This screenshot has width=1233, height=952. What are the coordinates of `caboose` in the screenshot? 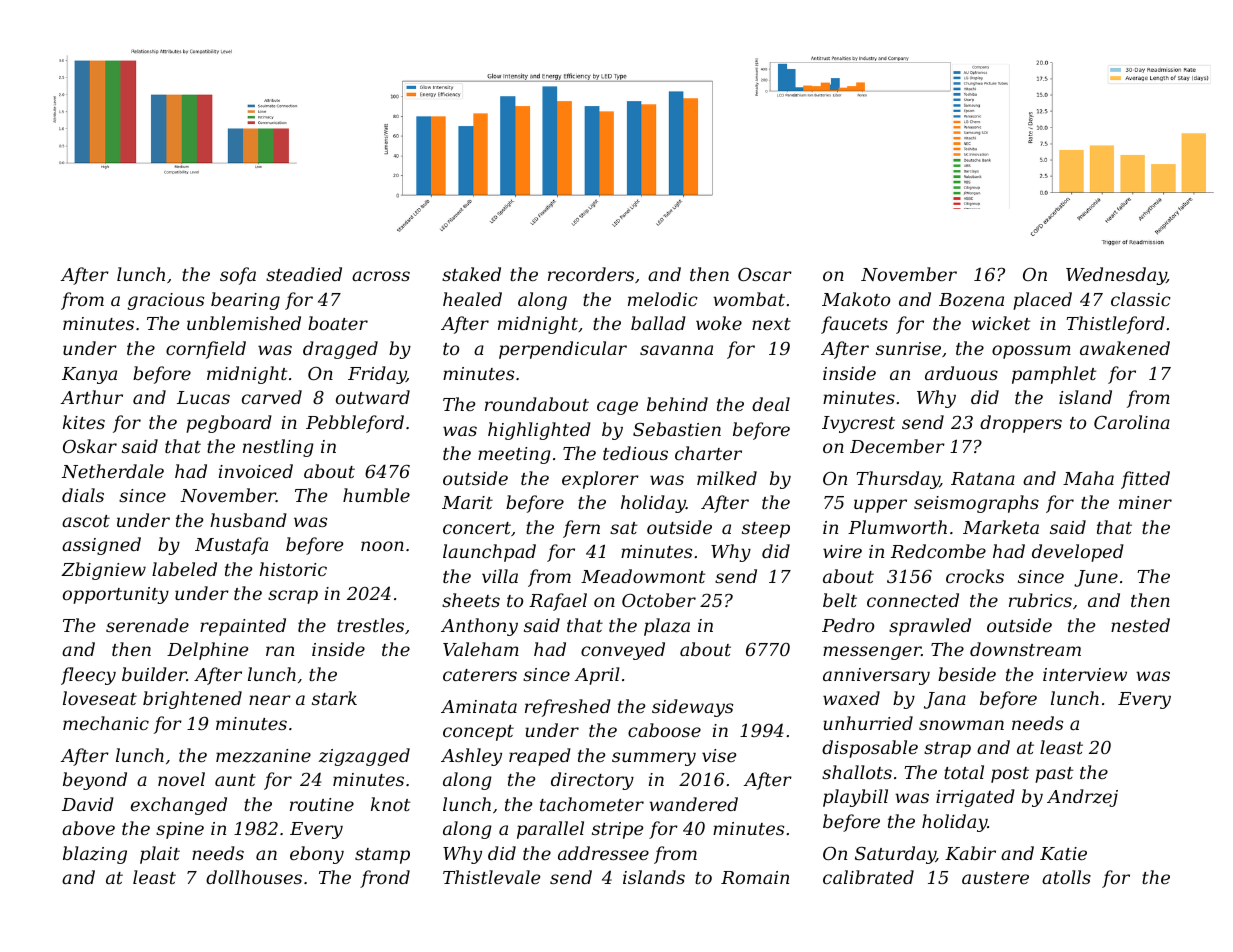 It's located at (664, 730).
